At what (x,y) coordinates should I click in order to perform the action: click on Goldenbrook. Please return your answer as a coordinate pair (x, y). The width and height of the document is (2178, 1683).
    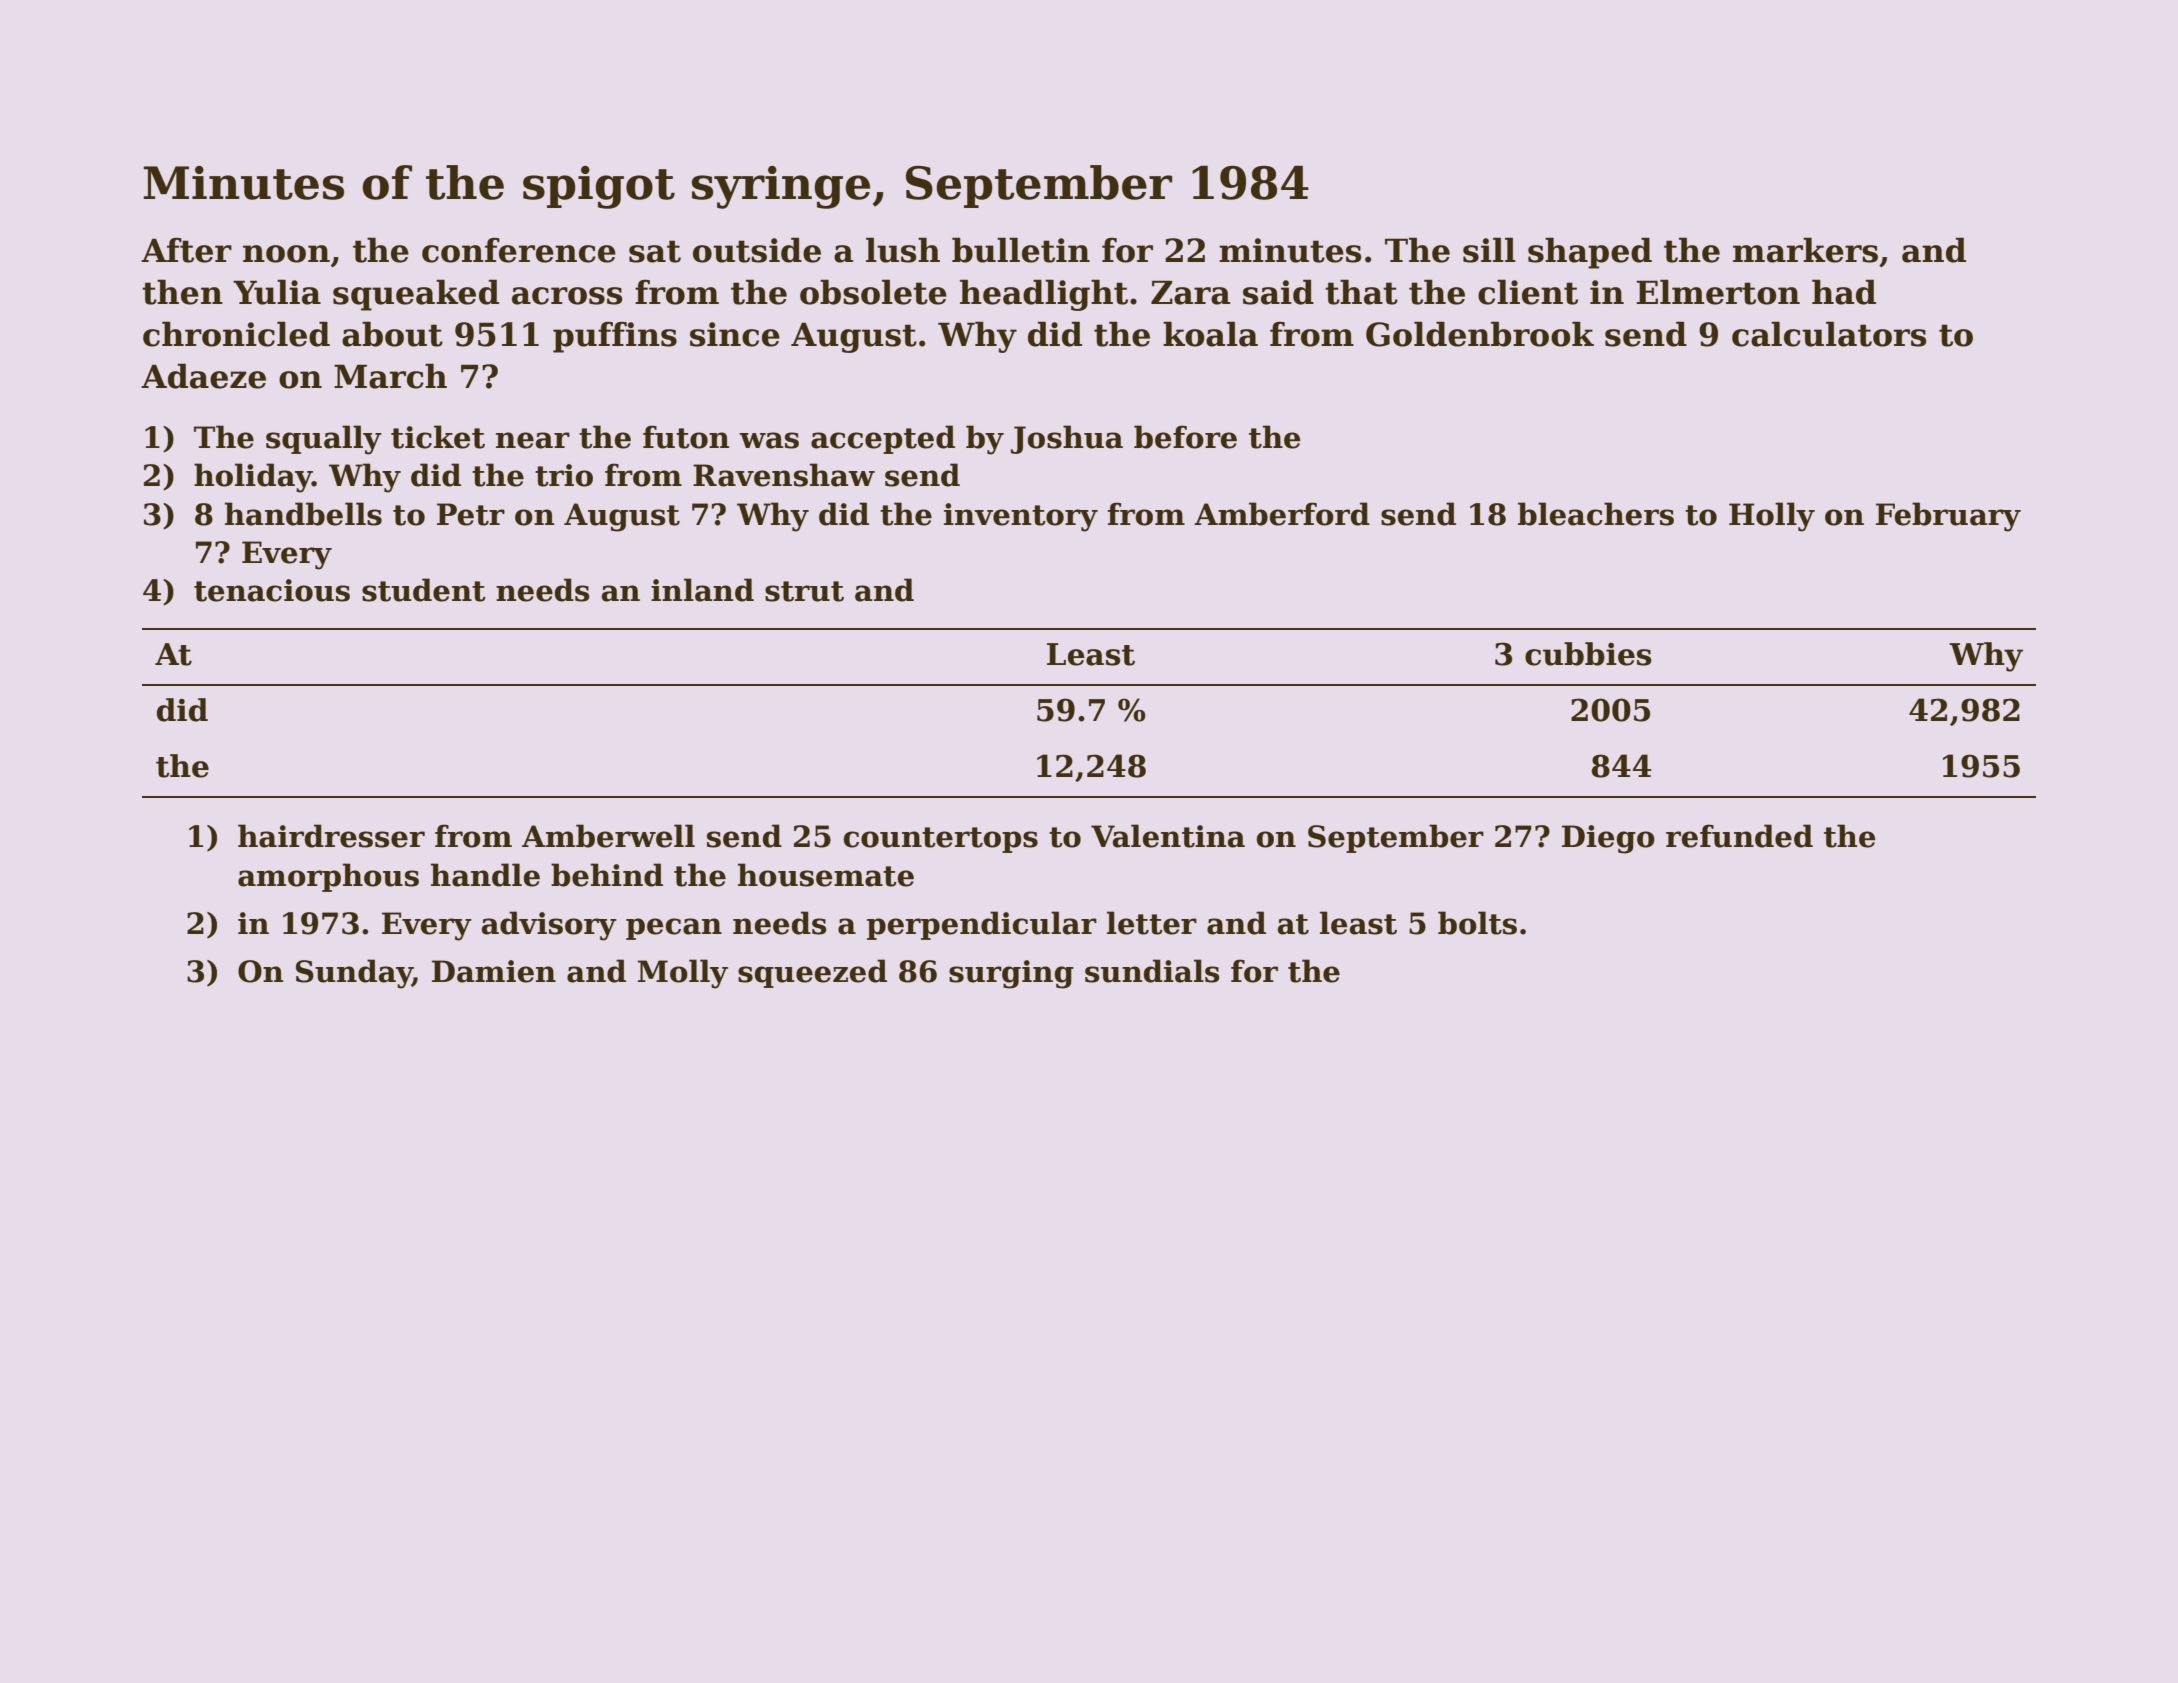
    Looking at the image, I should click on (1480, 334).
